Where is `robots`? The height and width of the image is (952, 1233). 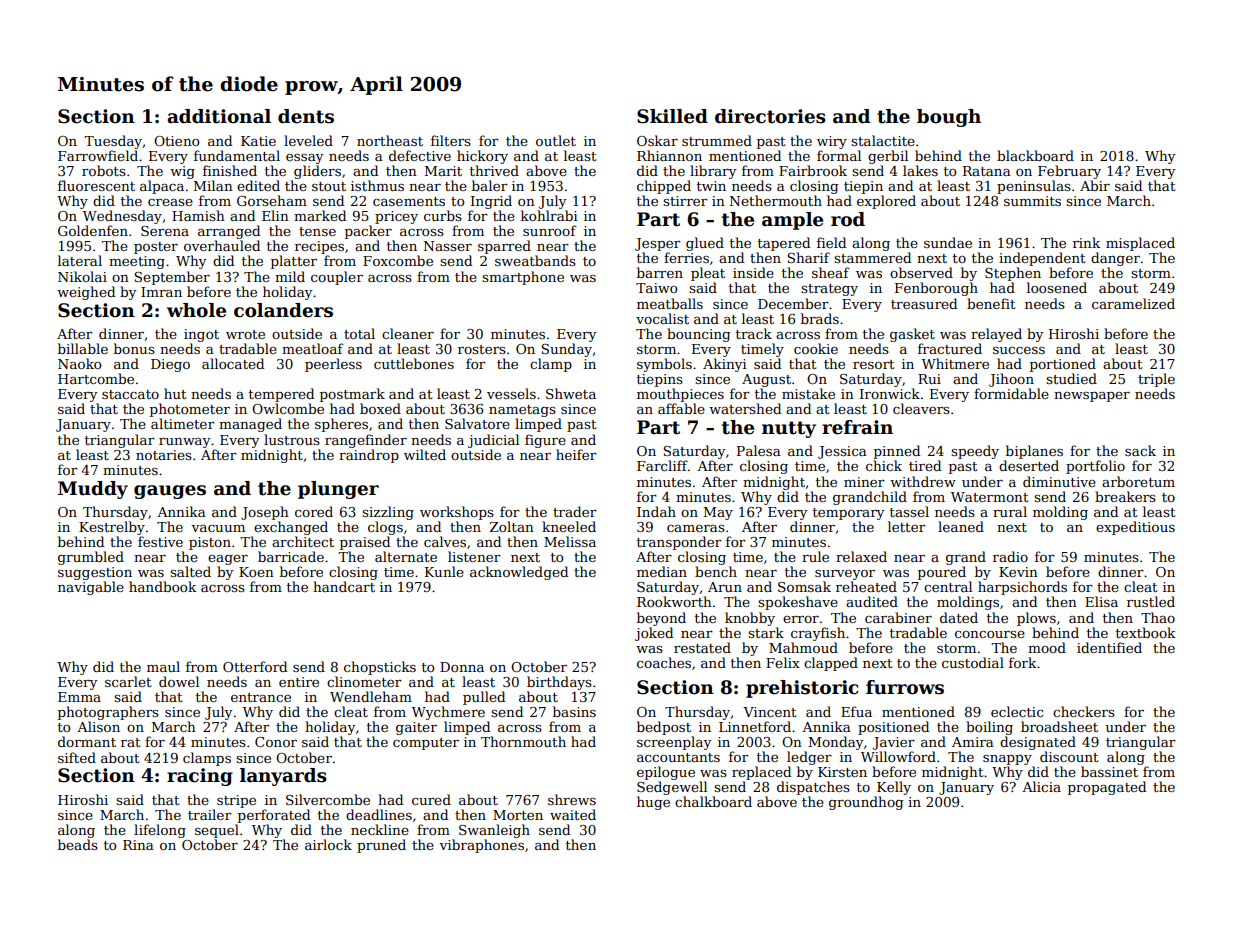
robots is located at coordinates (104, 170).
